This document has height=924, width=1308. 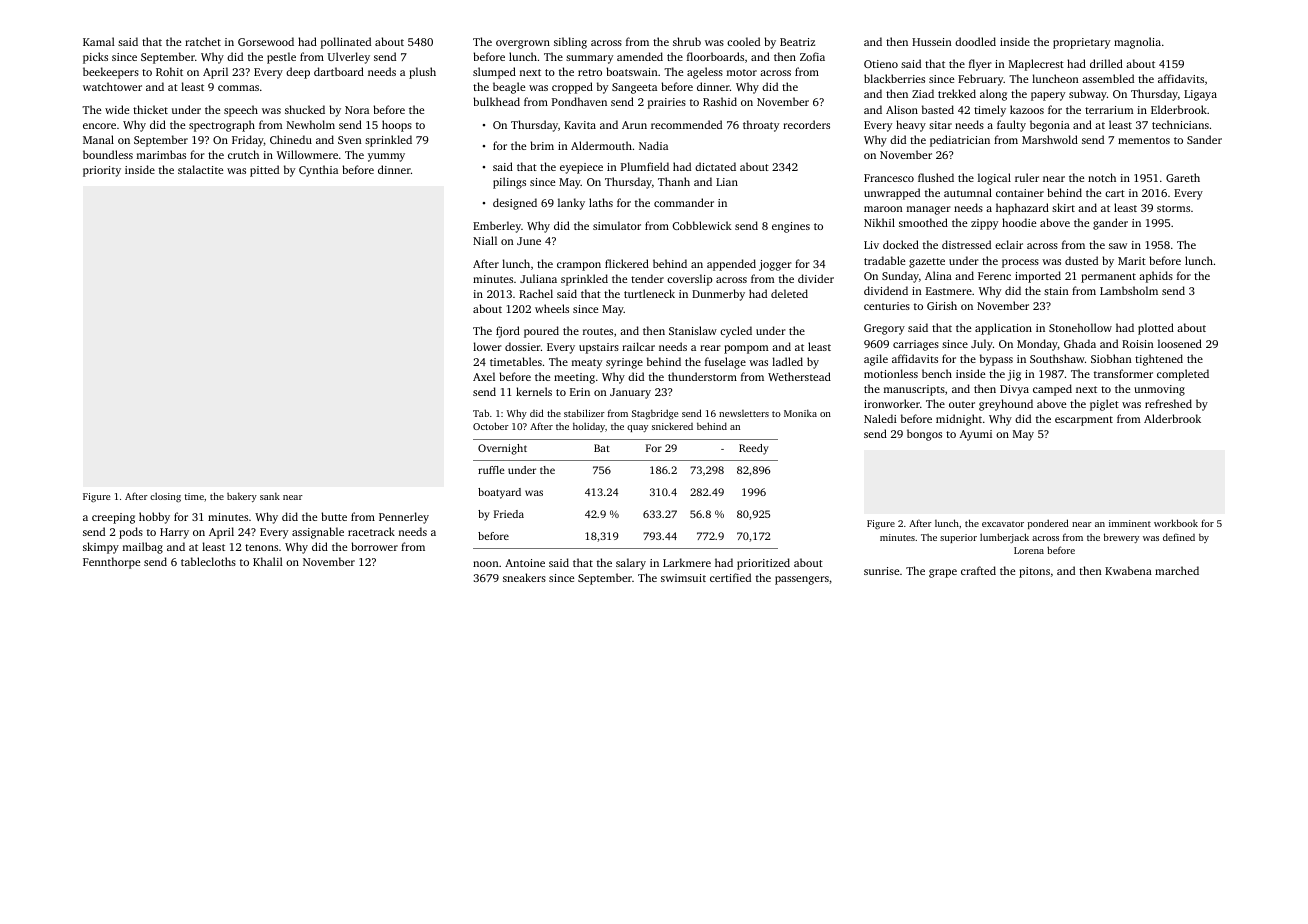 What do you see at coordinates (775, 265) in the document?
I see `jogger` at bounding box center [775, 265].
